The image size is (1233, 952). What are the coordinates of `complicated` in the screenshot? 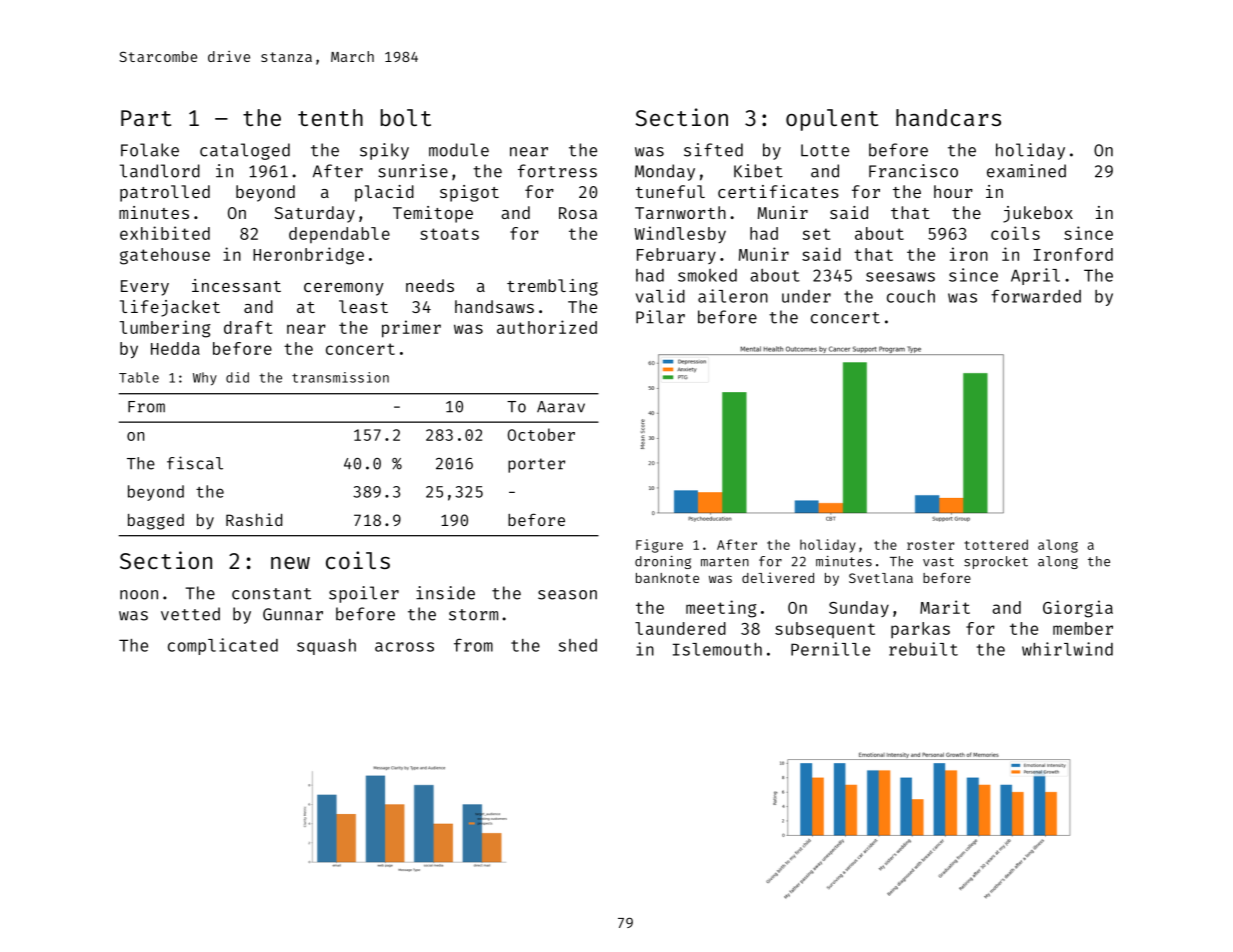 It's located at (223, 646).
